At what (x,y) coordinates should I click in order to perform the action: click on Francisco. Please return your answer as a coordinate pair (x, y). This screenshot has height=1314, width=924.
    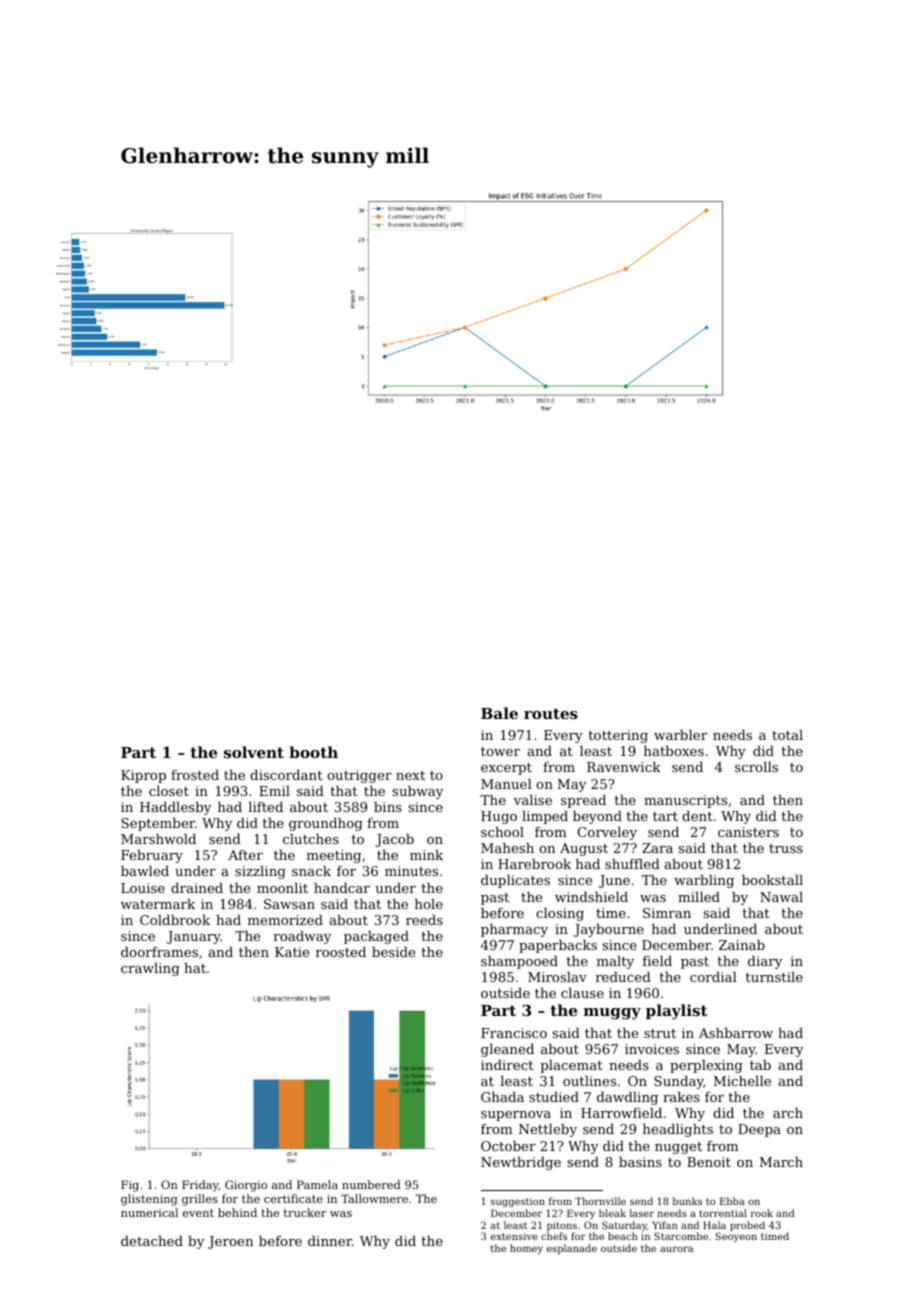
    Looking at the image, I should click on (514, 1033).
